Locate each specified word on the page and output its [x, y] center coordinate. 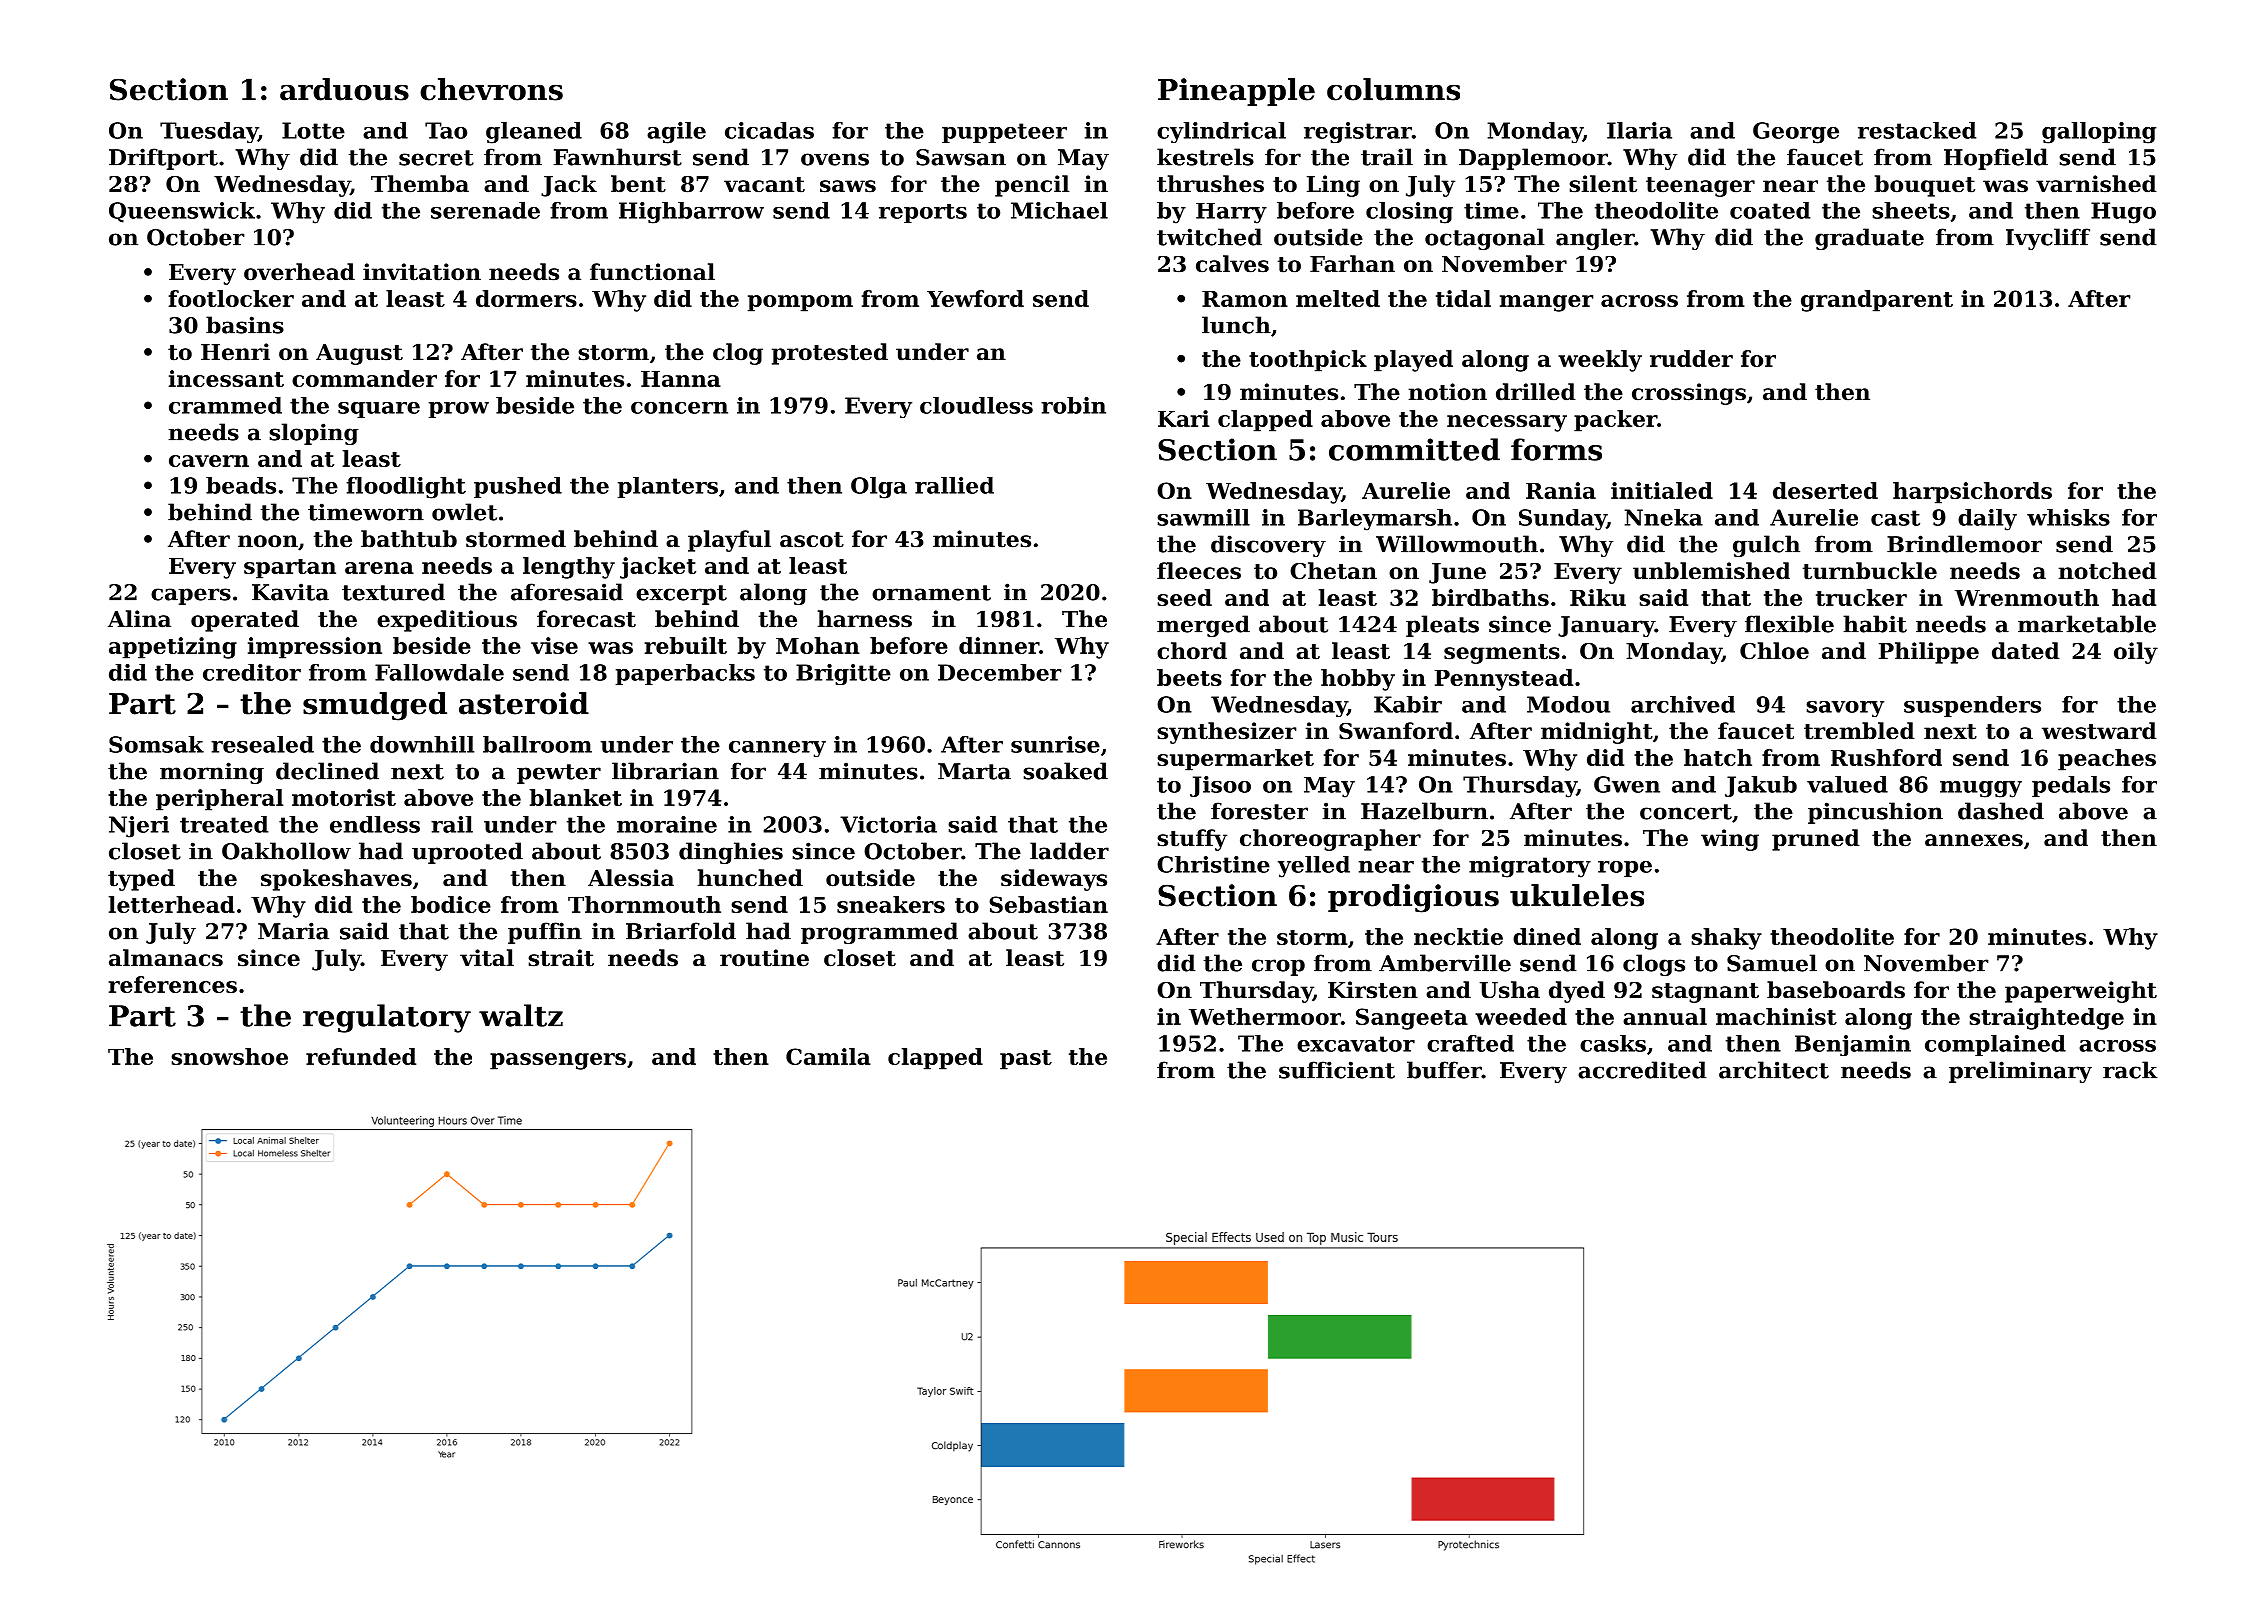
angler [1595, 239]
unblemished [1711, 571]
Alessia [631, 878]
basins [245, 325]
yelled [1314, 867]
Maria [293, 931]
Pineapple [1236, 92]
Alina [139, 619]
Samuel [1772, 963]
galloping [2099, 133]
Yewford [975, 298]
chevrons [491, 89]
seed [1184, 597]
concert [1686, 812]
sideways [1054, 880]
